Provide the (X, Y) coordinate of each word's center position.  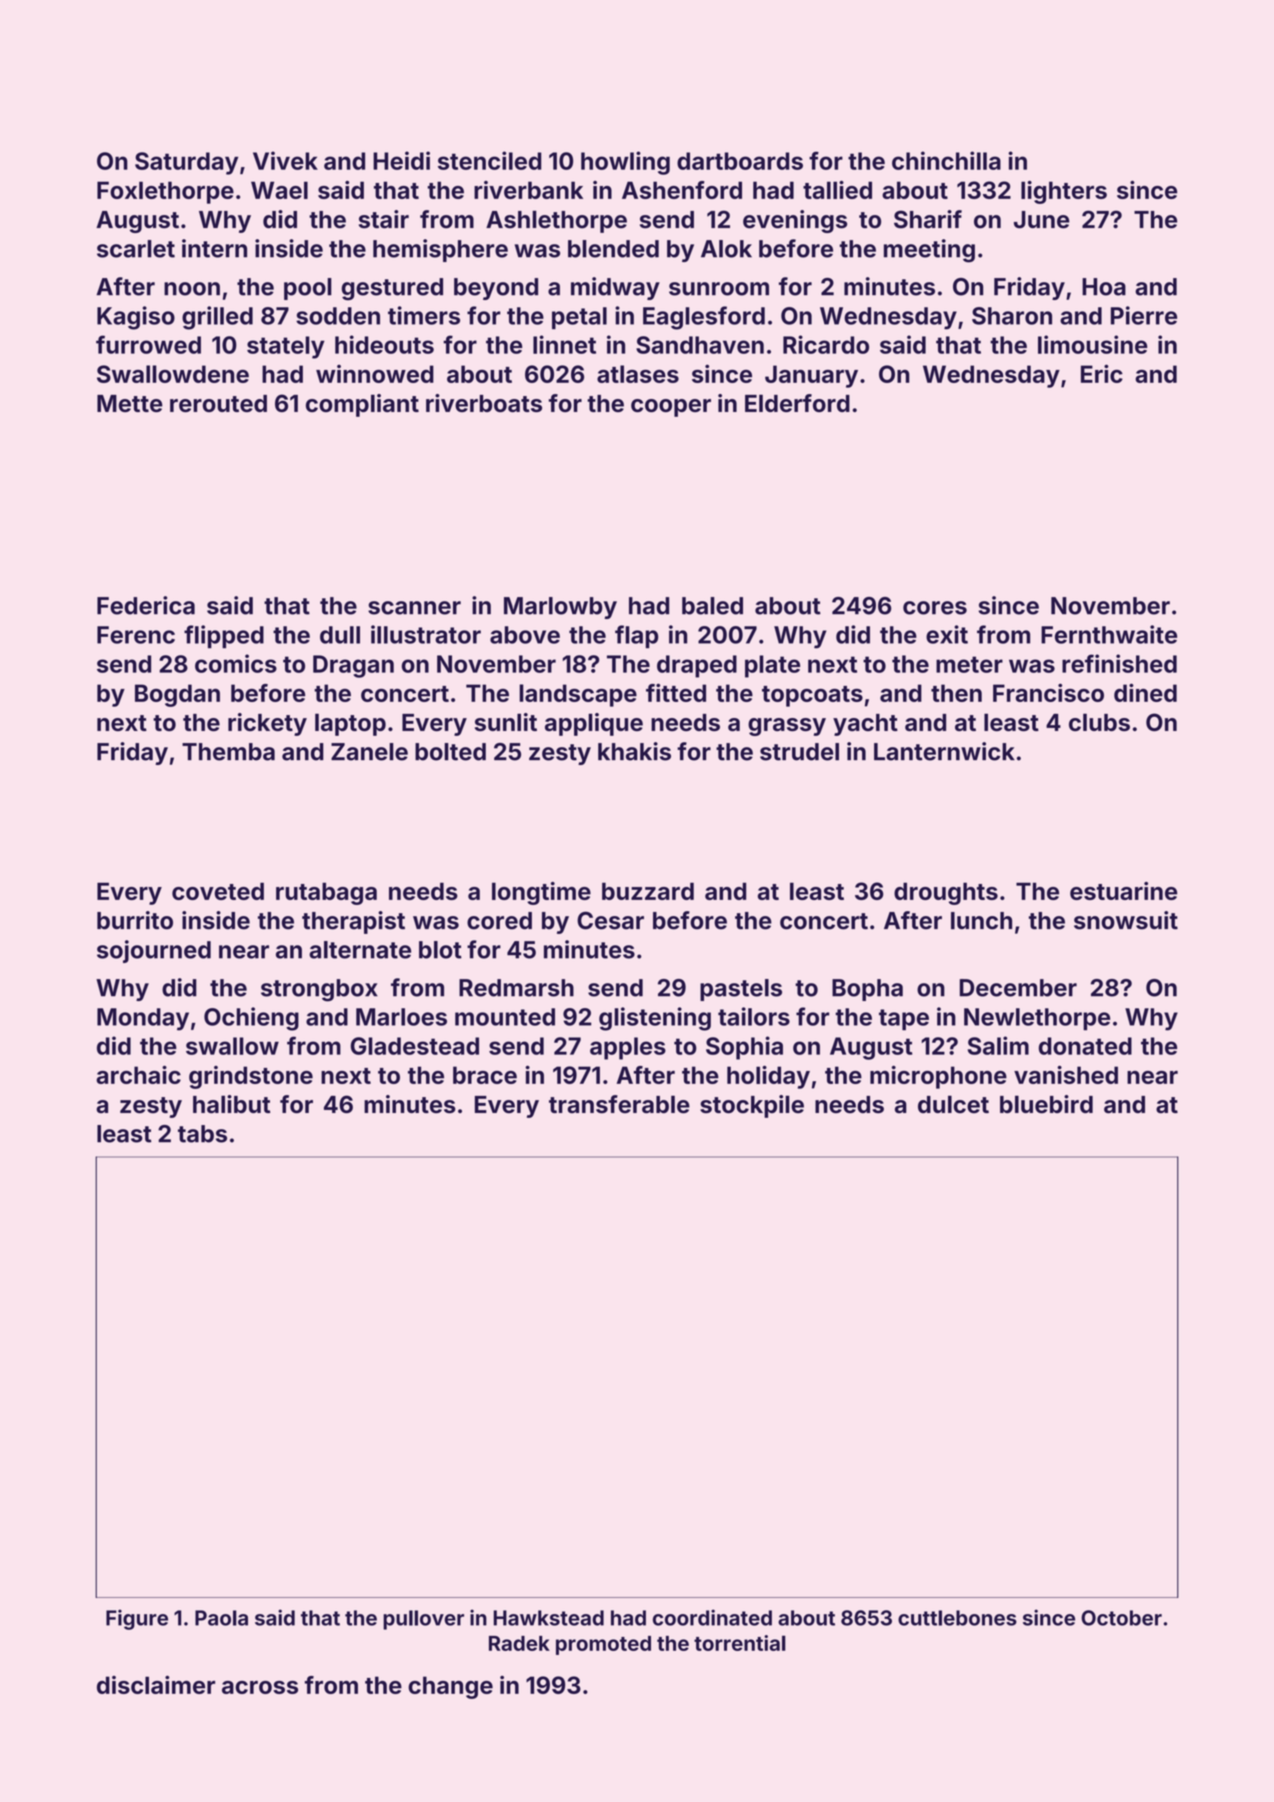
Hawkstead (548, 1618)
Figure (137, 1619)
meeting (929, 251)
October (1121, 1618)
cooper (671, 408)
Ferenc (136, 635)
